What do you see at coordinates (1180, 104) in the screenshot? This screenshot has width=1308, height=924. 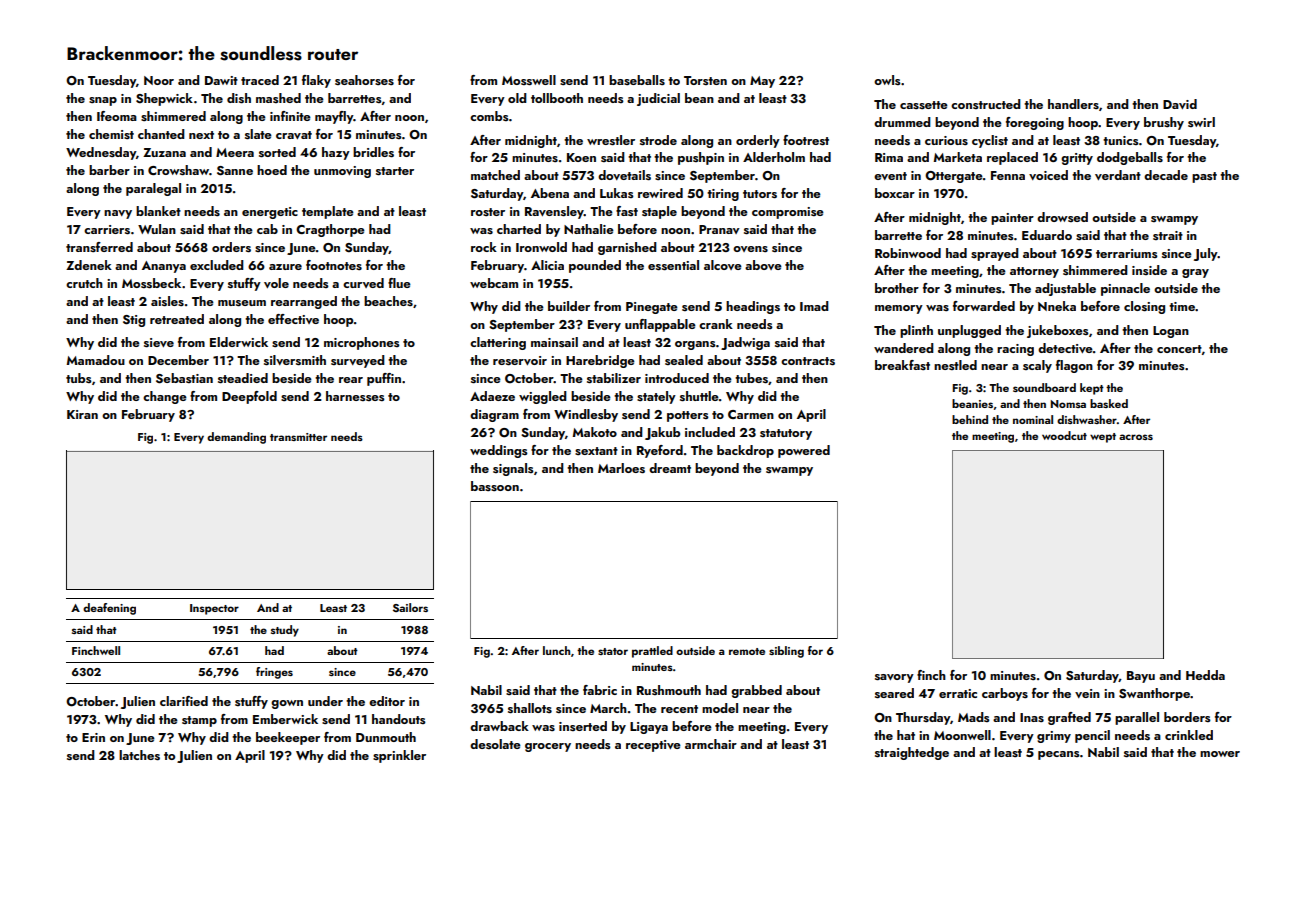 I see `David` at bounding box center [1180, 104].
